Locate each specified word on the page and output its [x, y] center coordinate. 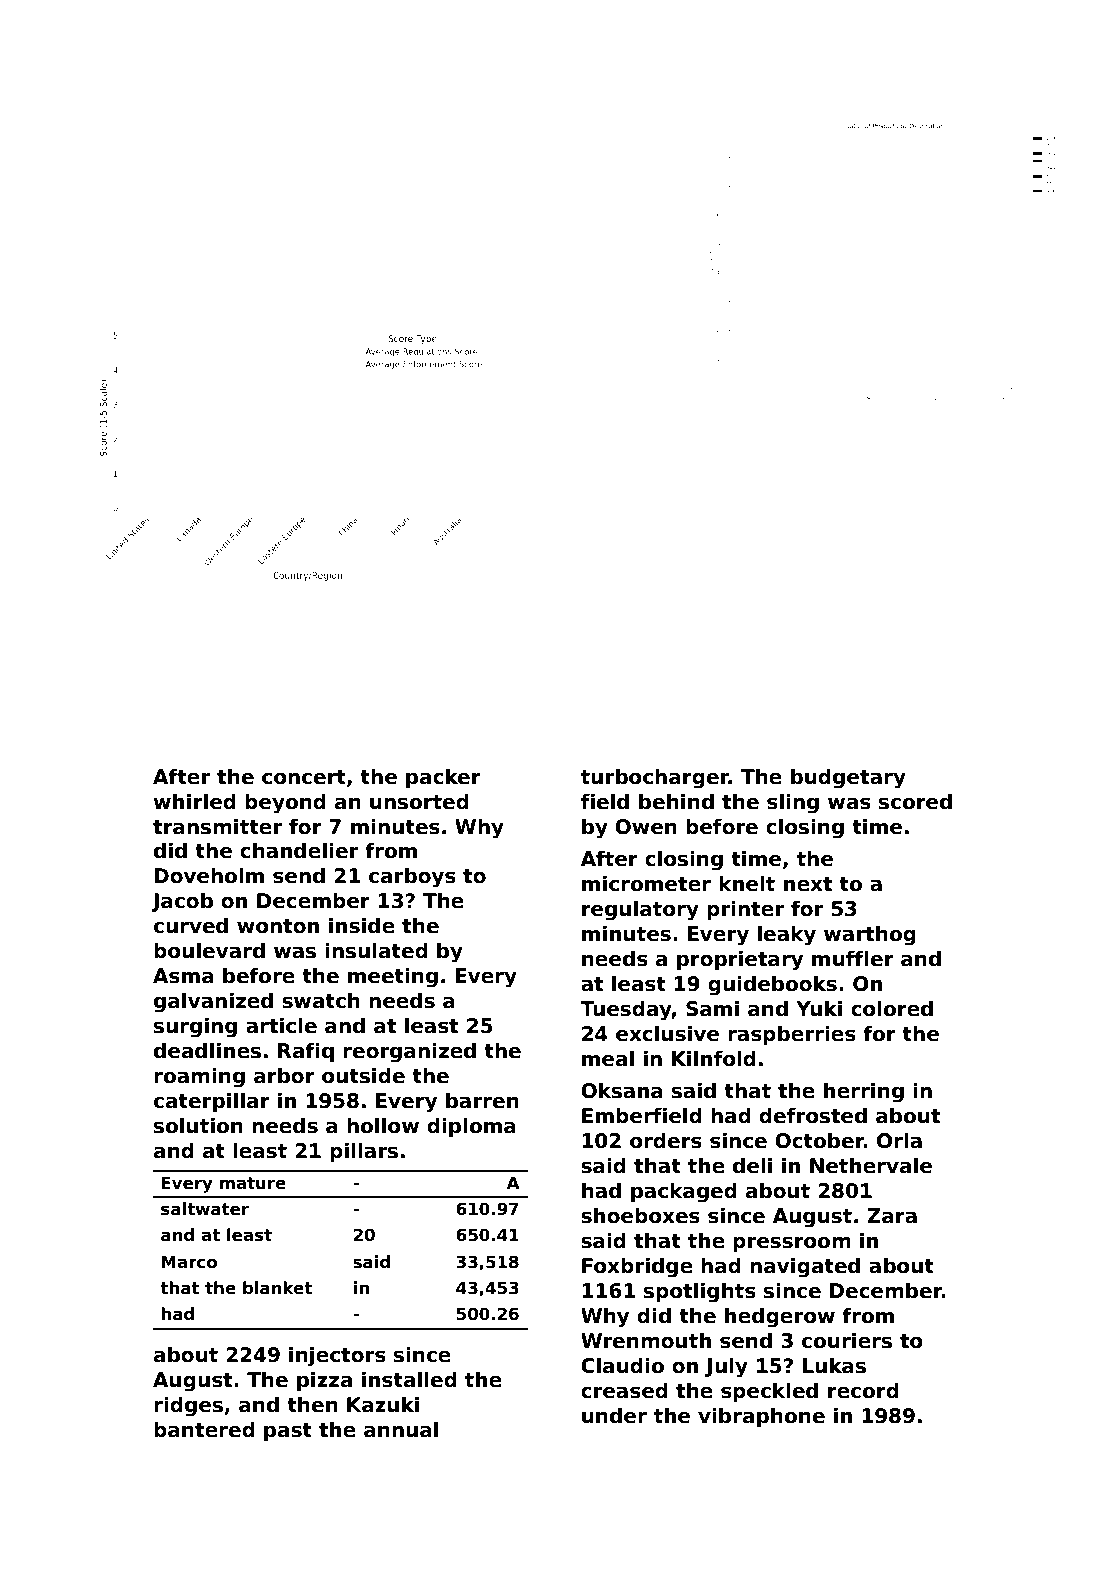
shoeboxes [640, 1215]
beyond [285, 803]
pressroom [792, 1244]
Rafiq [306, 1052]
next [808, 884]
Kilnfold [714, 1058]
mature [253, 1183]
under [614, 1415]
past [288, 1432]
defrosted [813, 1115]
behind [676, 801]
